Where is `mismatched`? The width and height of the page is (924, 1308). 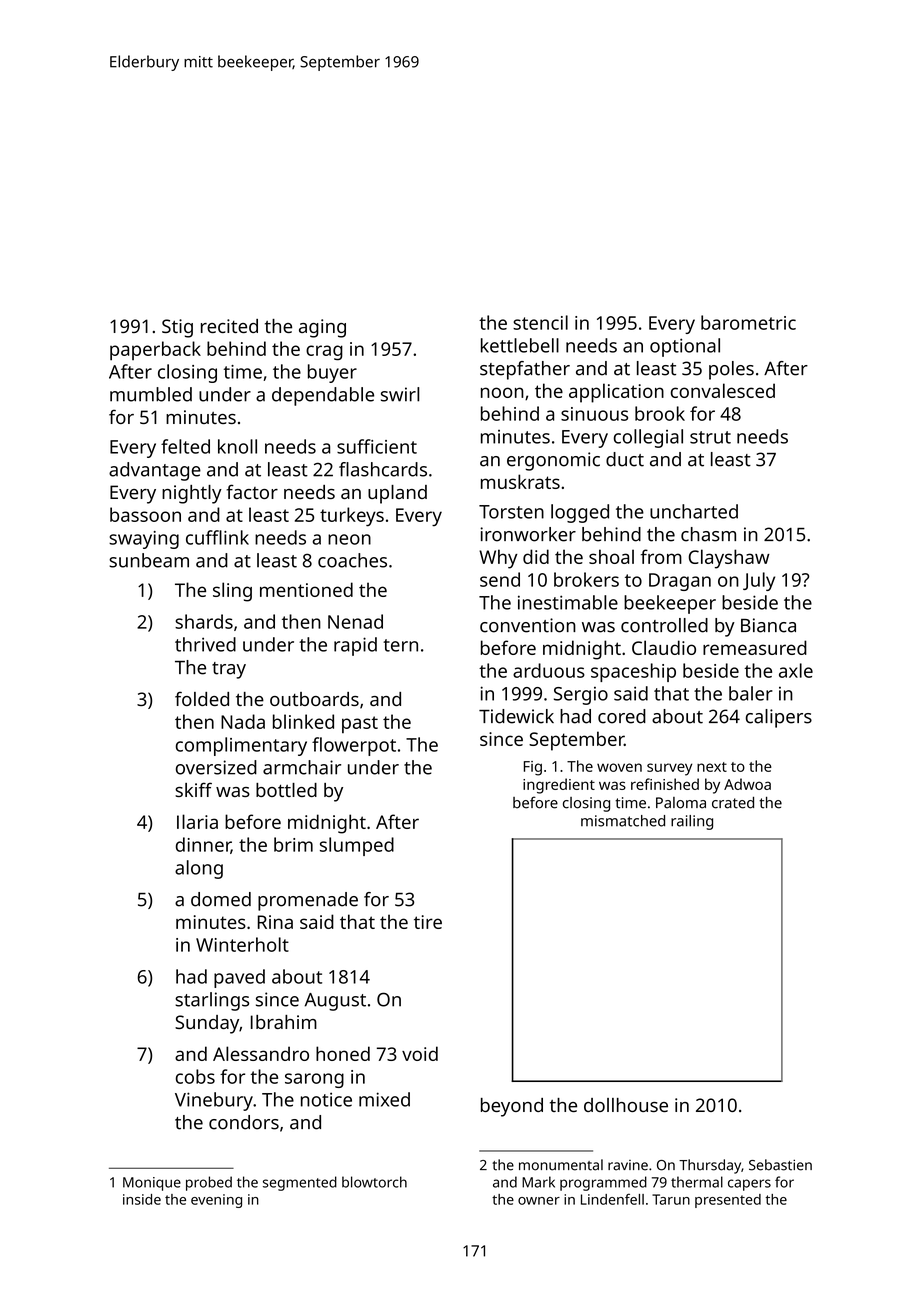 mismatched is located at coordinates (623, 821).
